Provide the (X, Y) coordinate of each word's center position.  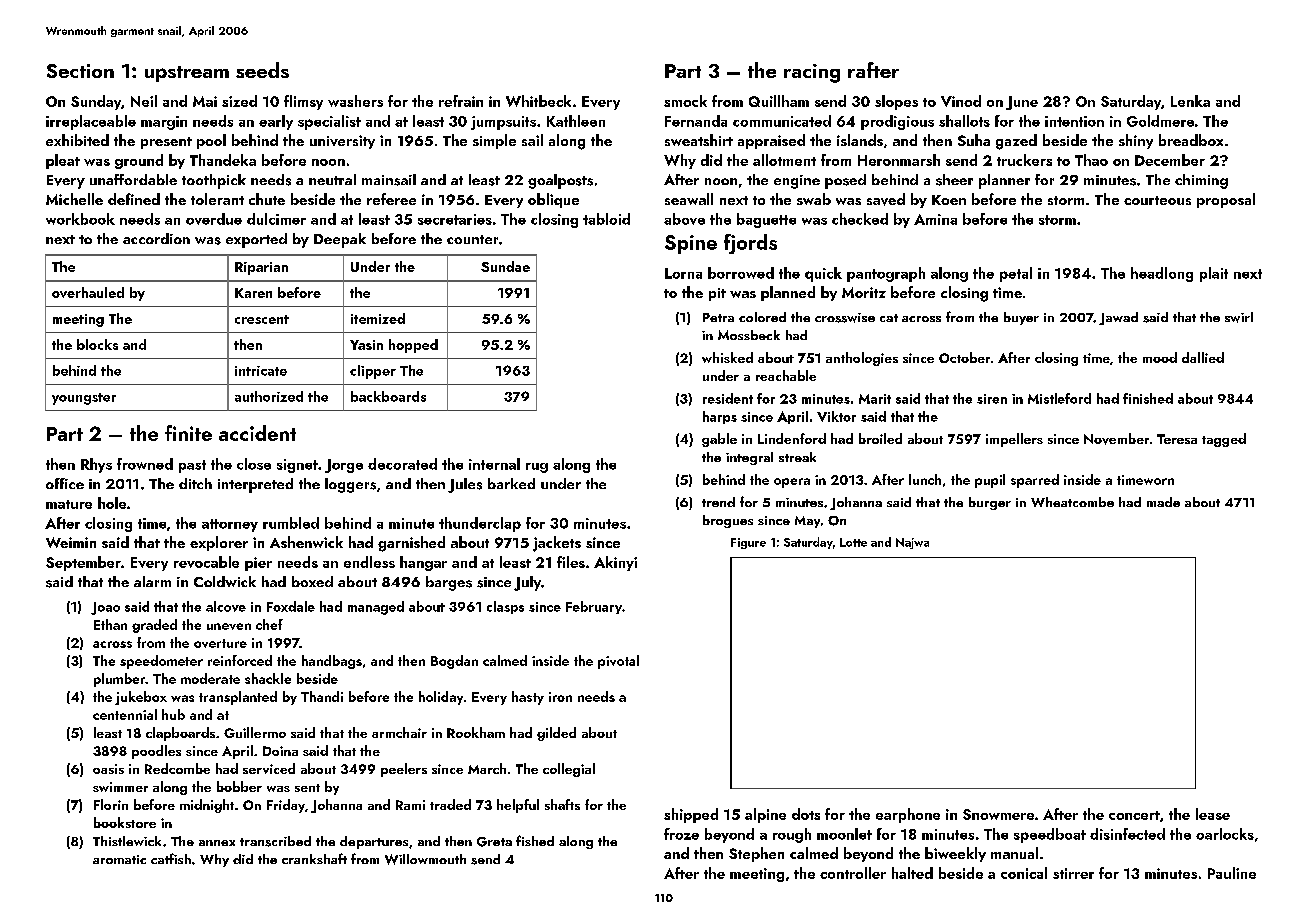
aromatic (119, 859)
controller (853, 873)
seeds (262, 70)
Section (80, 71)
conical (1024, 873)
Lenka (1190, 101)
